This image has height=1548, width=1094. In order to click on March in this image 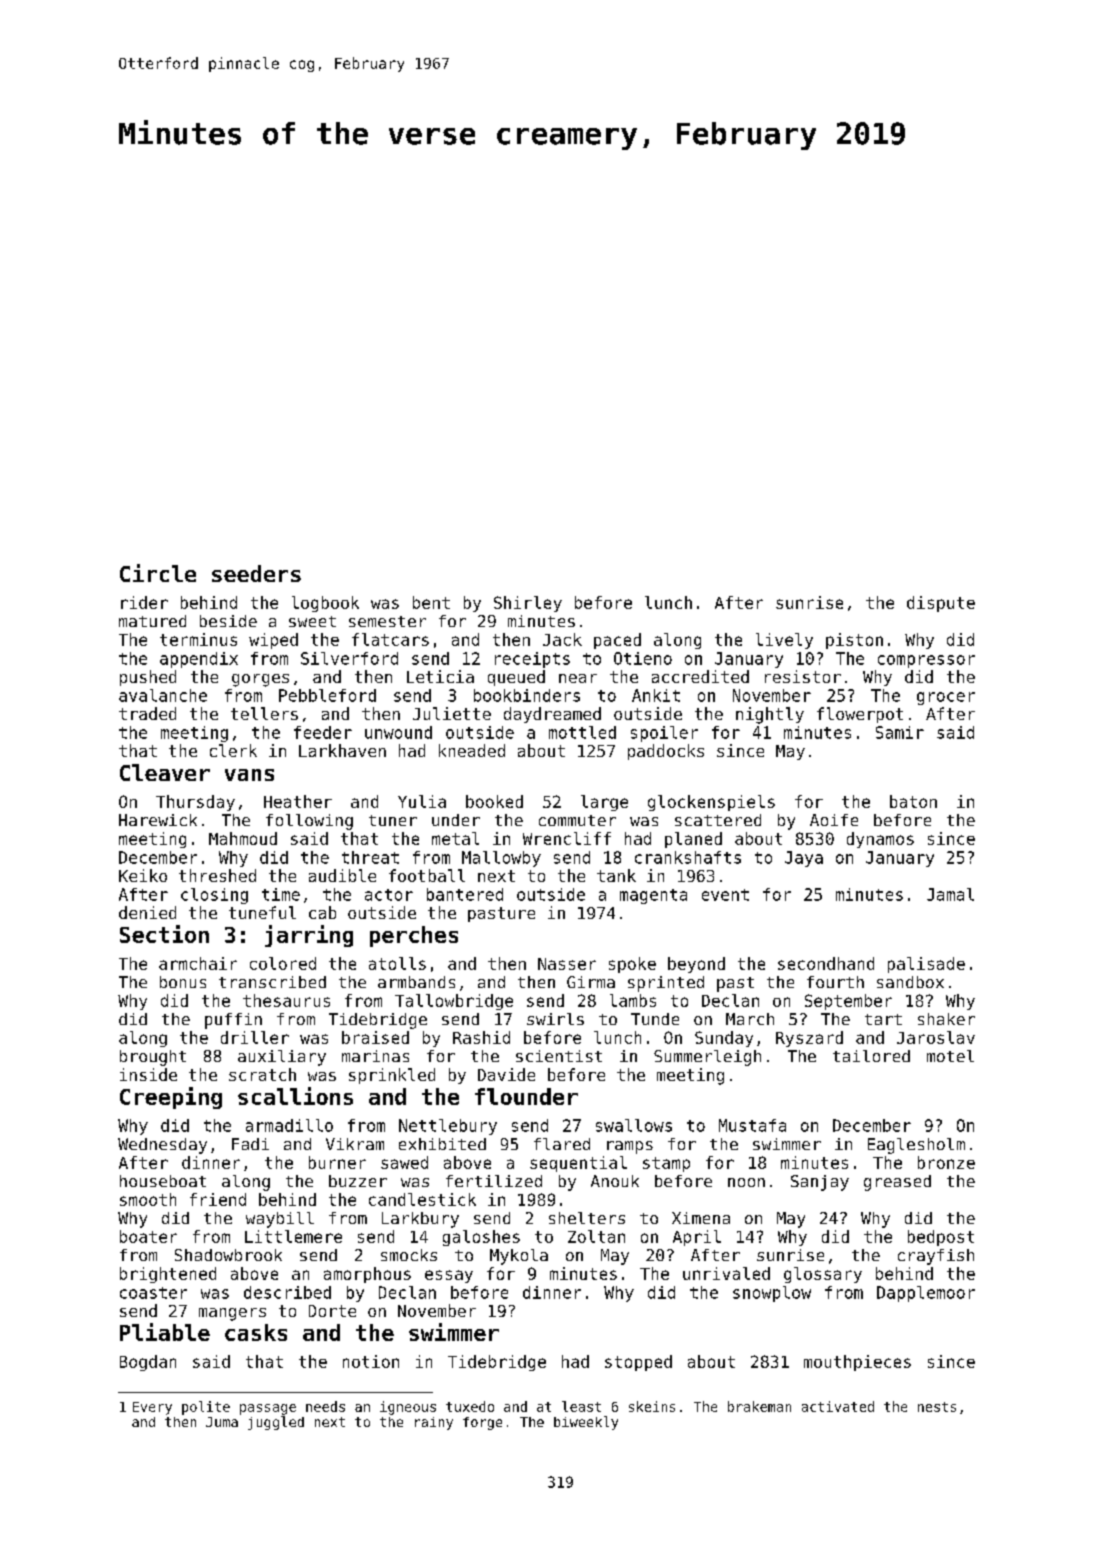, I will do `click(750, 1019)`.
